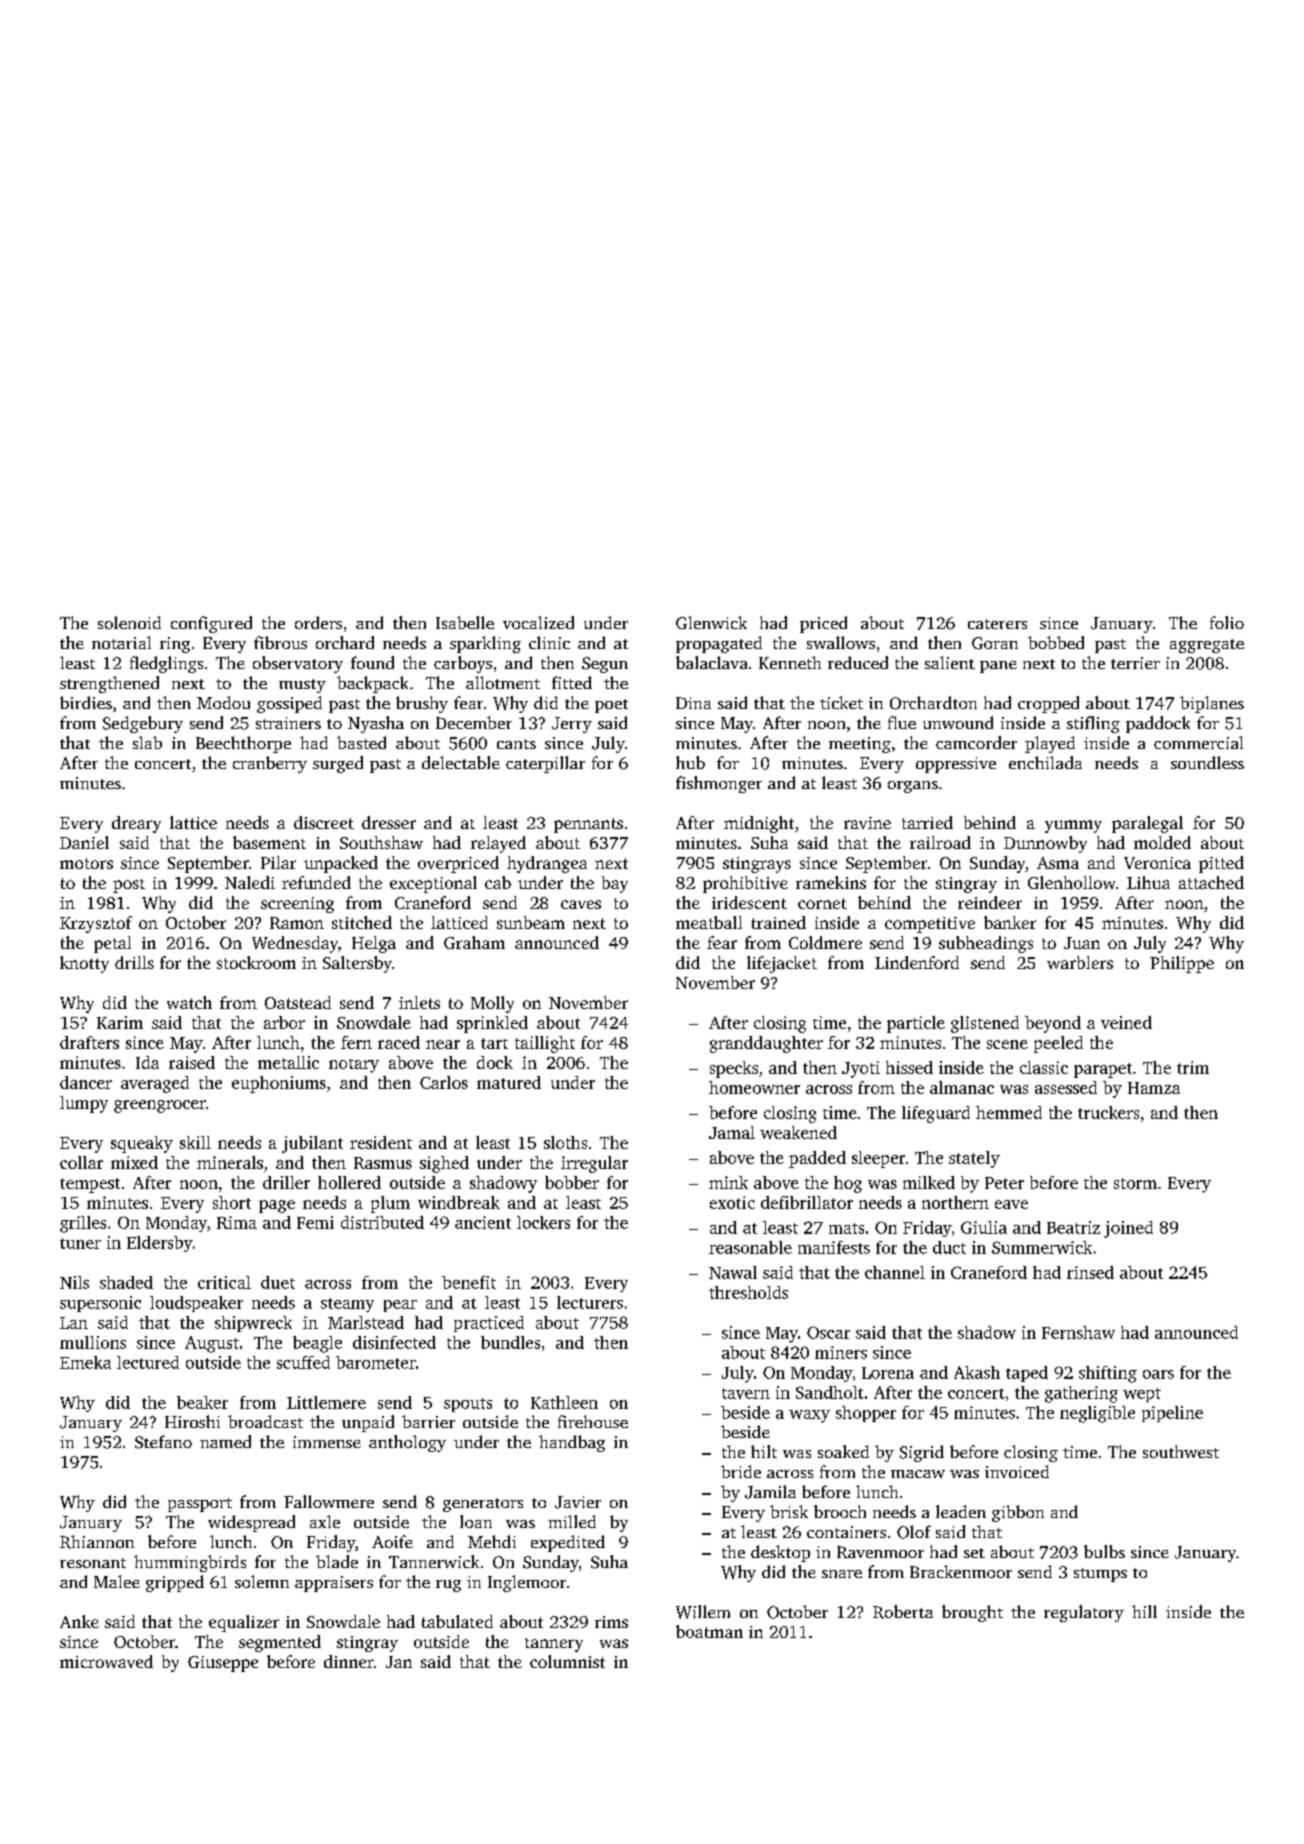 This page has width=1304, height=1844. What do you see at coordinates (1158, 1374) in the page?
I see `oars` at bounding box center [1158, 1374].
